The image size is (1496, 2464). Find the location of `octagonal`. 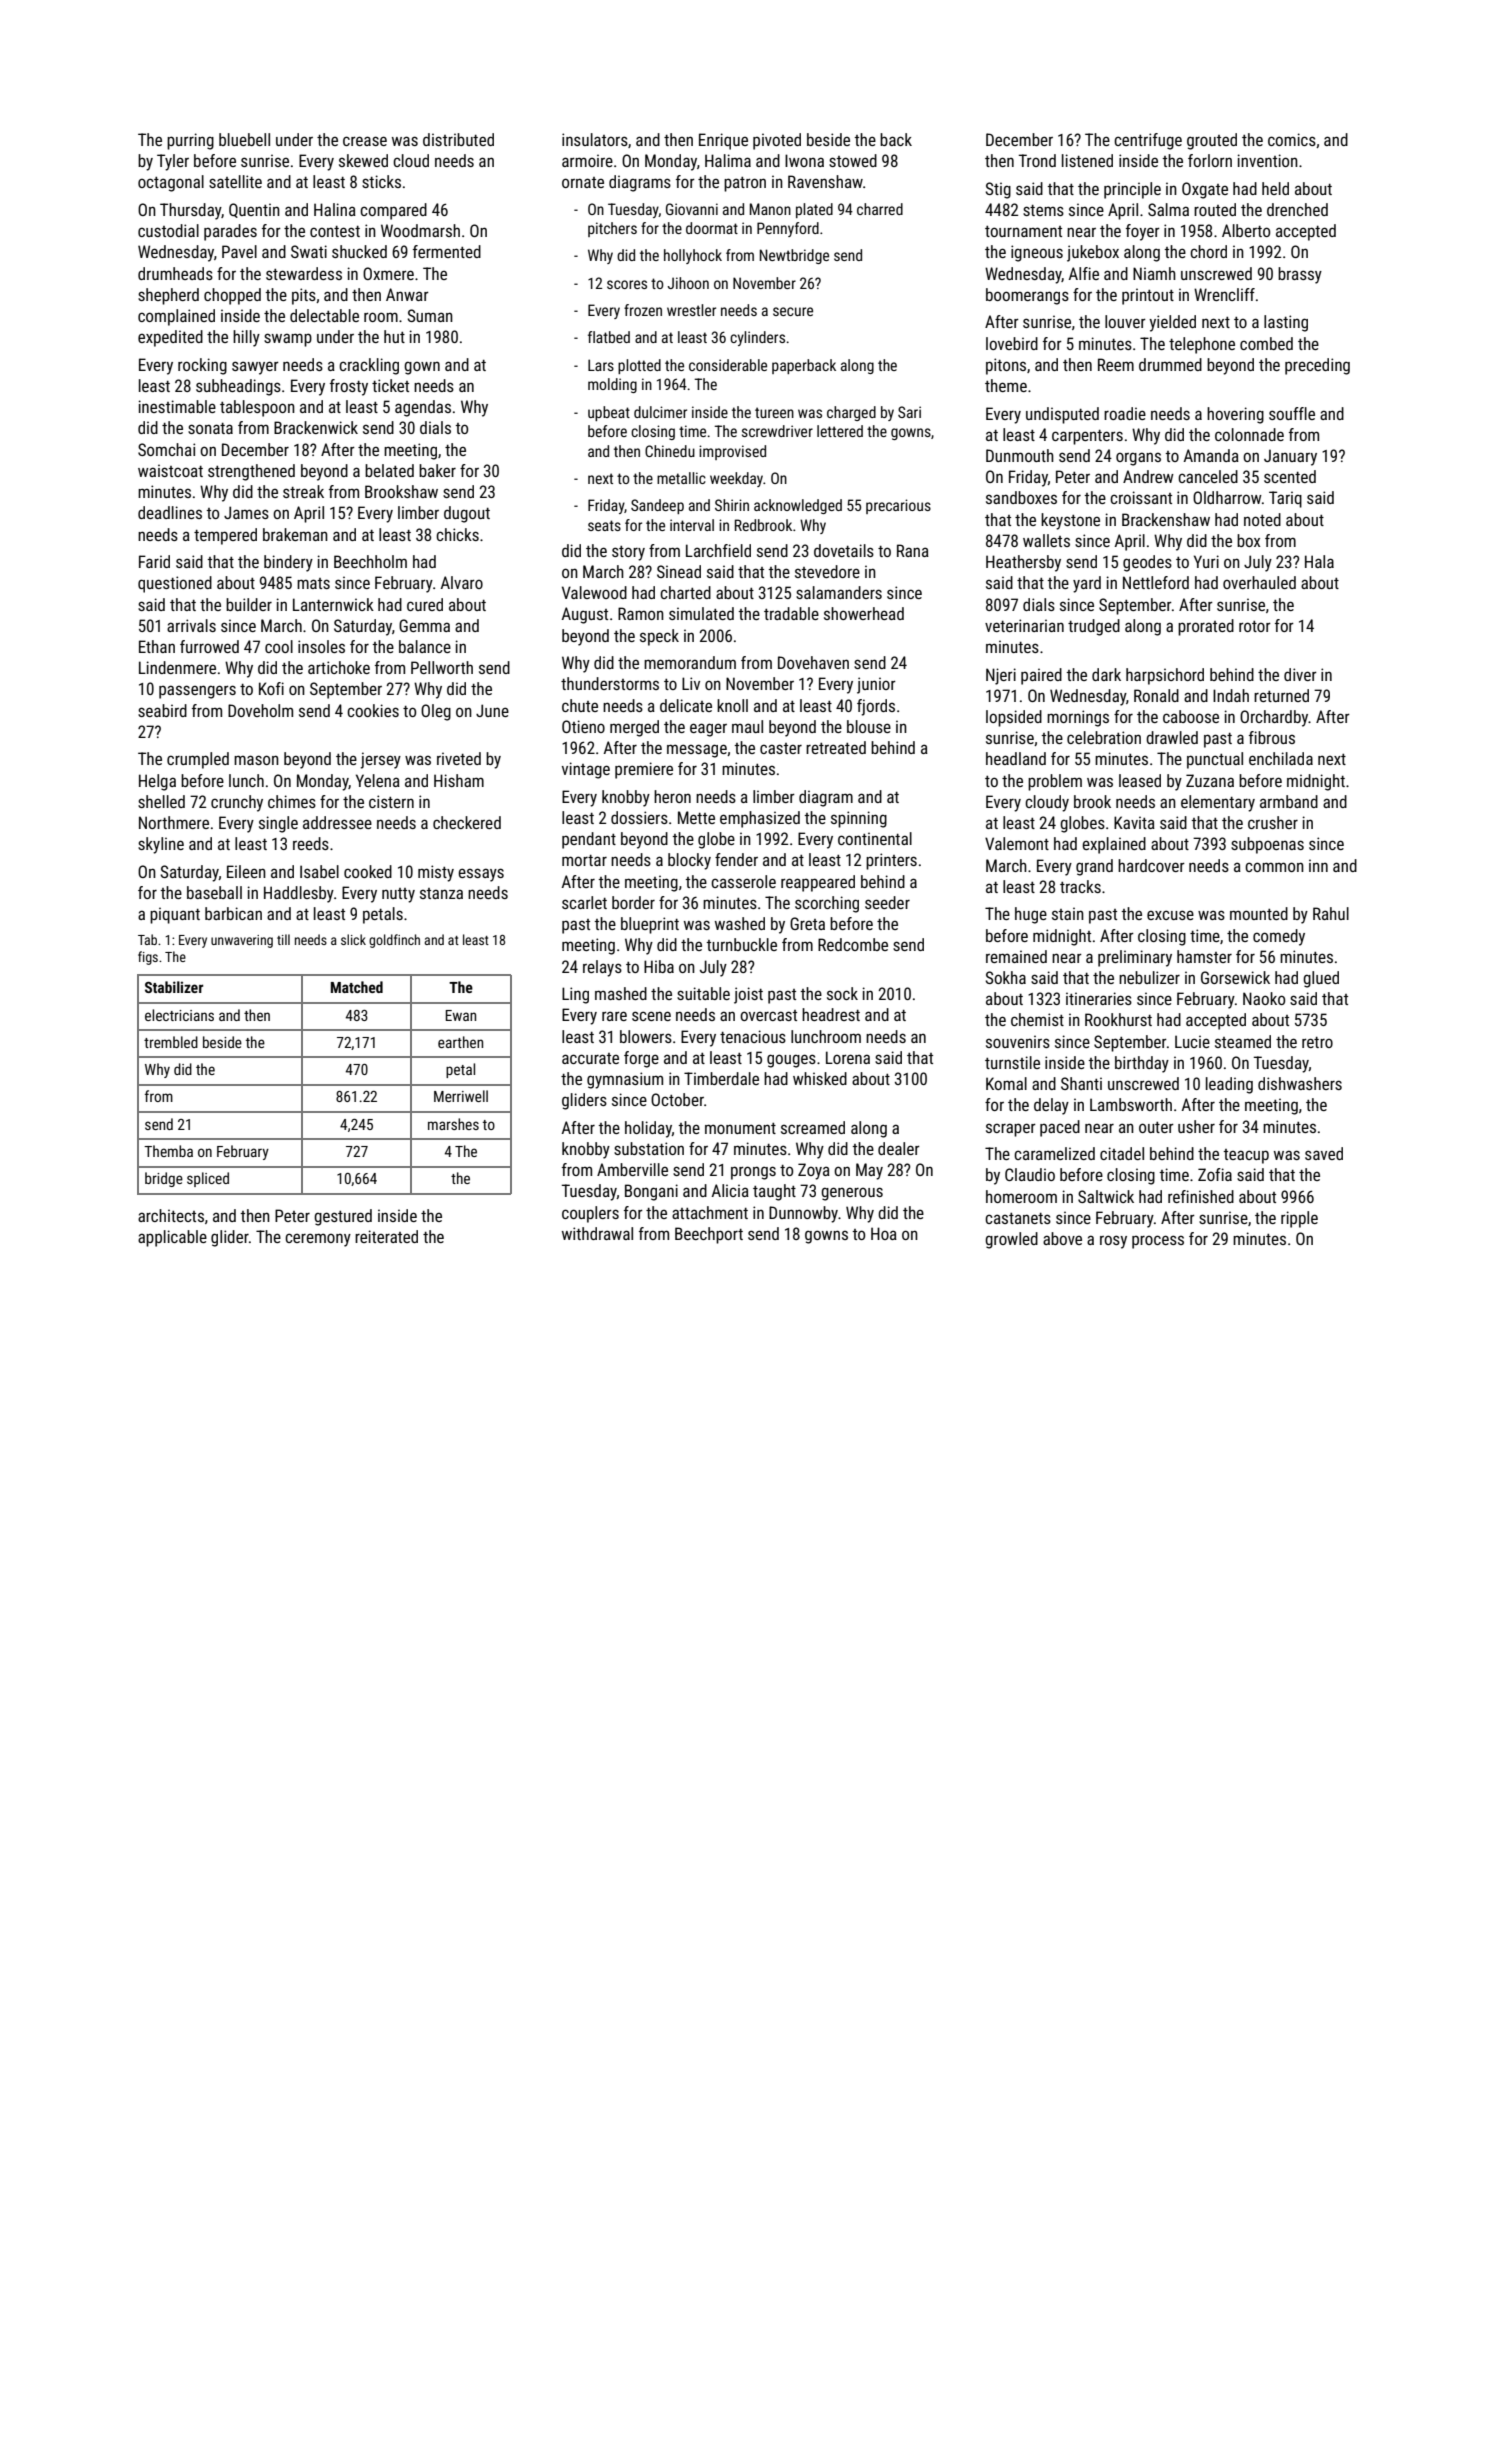

octagonal is located at coordinates (171, 183).
